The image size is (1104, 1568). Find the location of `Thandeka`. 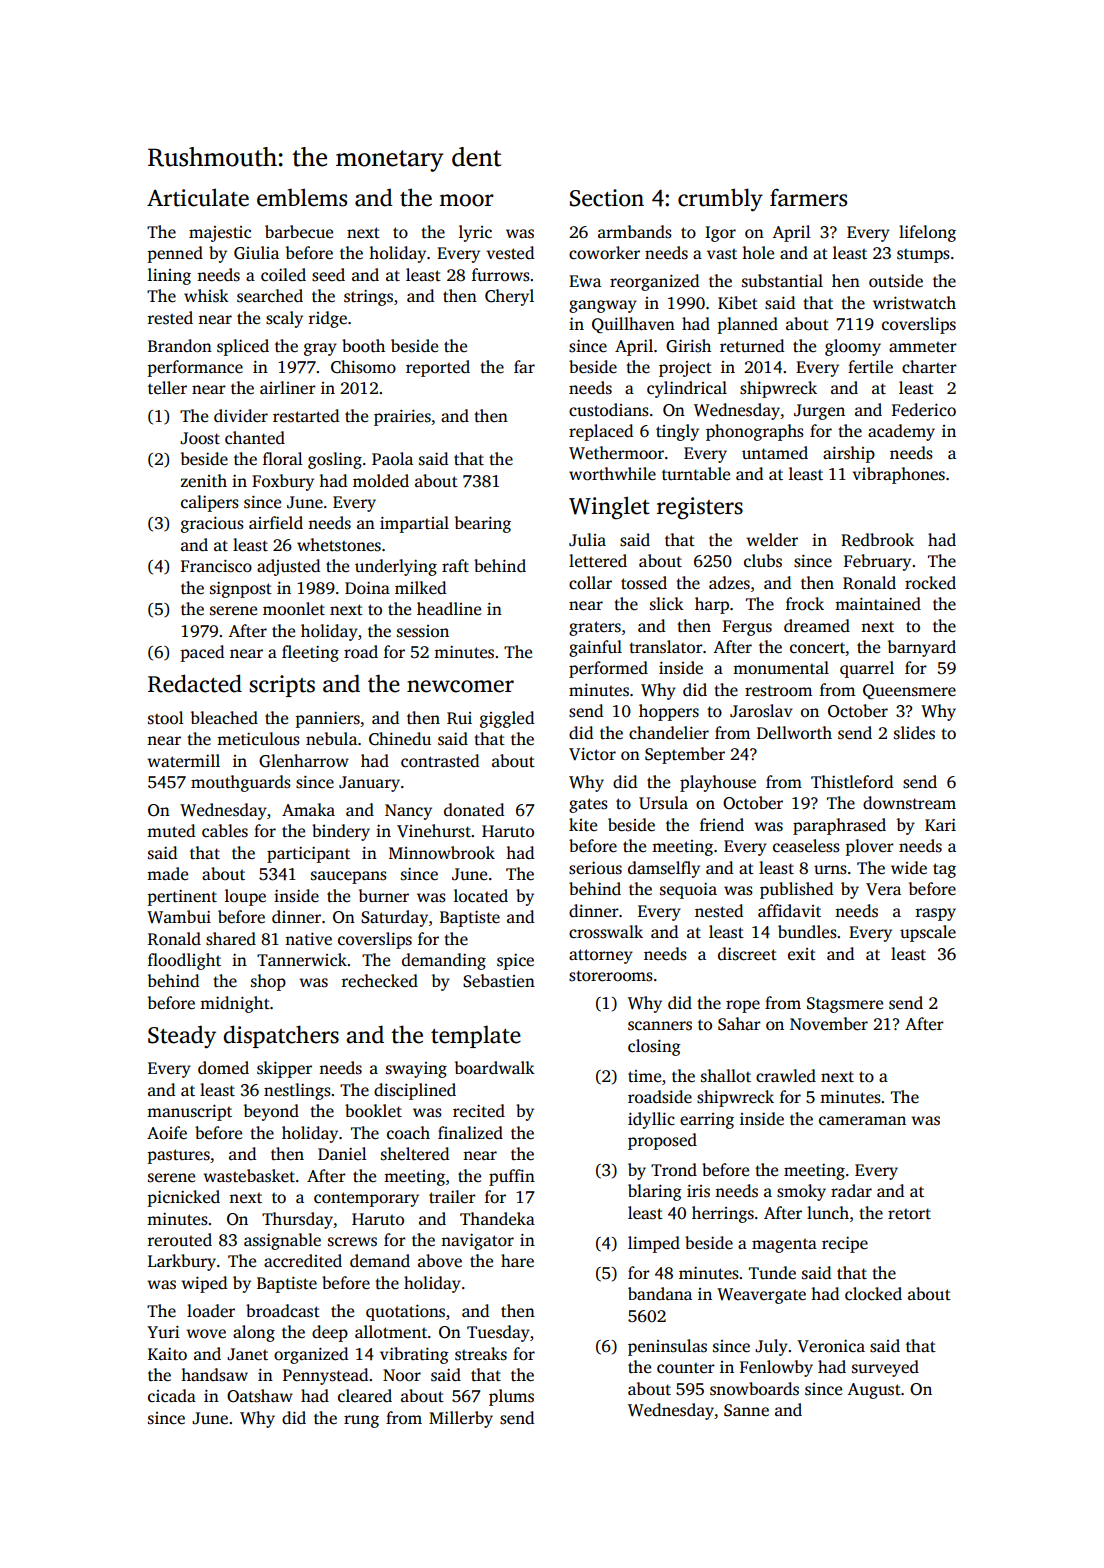

Thandeka is located at coordinates (497, 1219).
